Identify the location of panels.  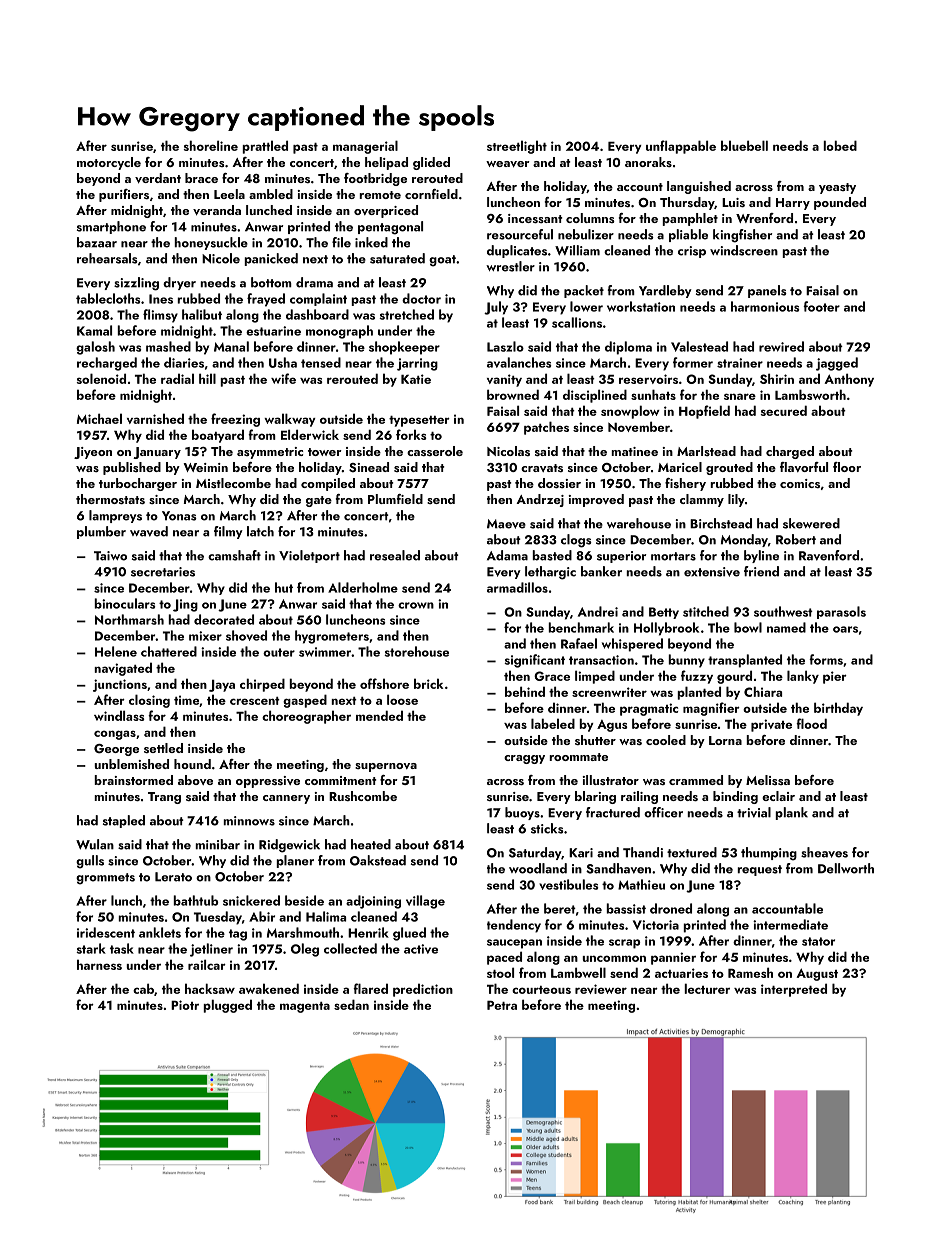
(767, 291).
